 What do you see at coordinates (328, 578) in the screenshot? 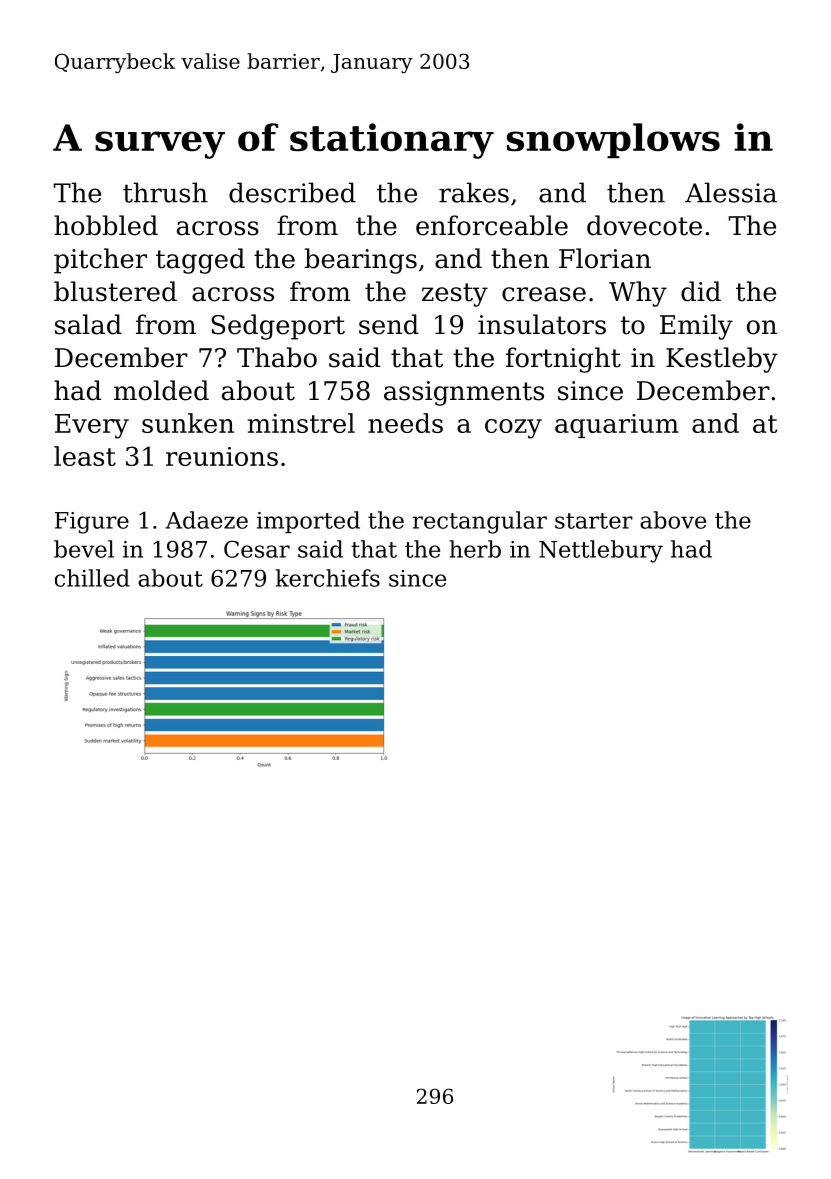
I see `kerchiefs` at bounding box center [328, 578].
